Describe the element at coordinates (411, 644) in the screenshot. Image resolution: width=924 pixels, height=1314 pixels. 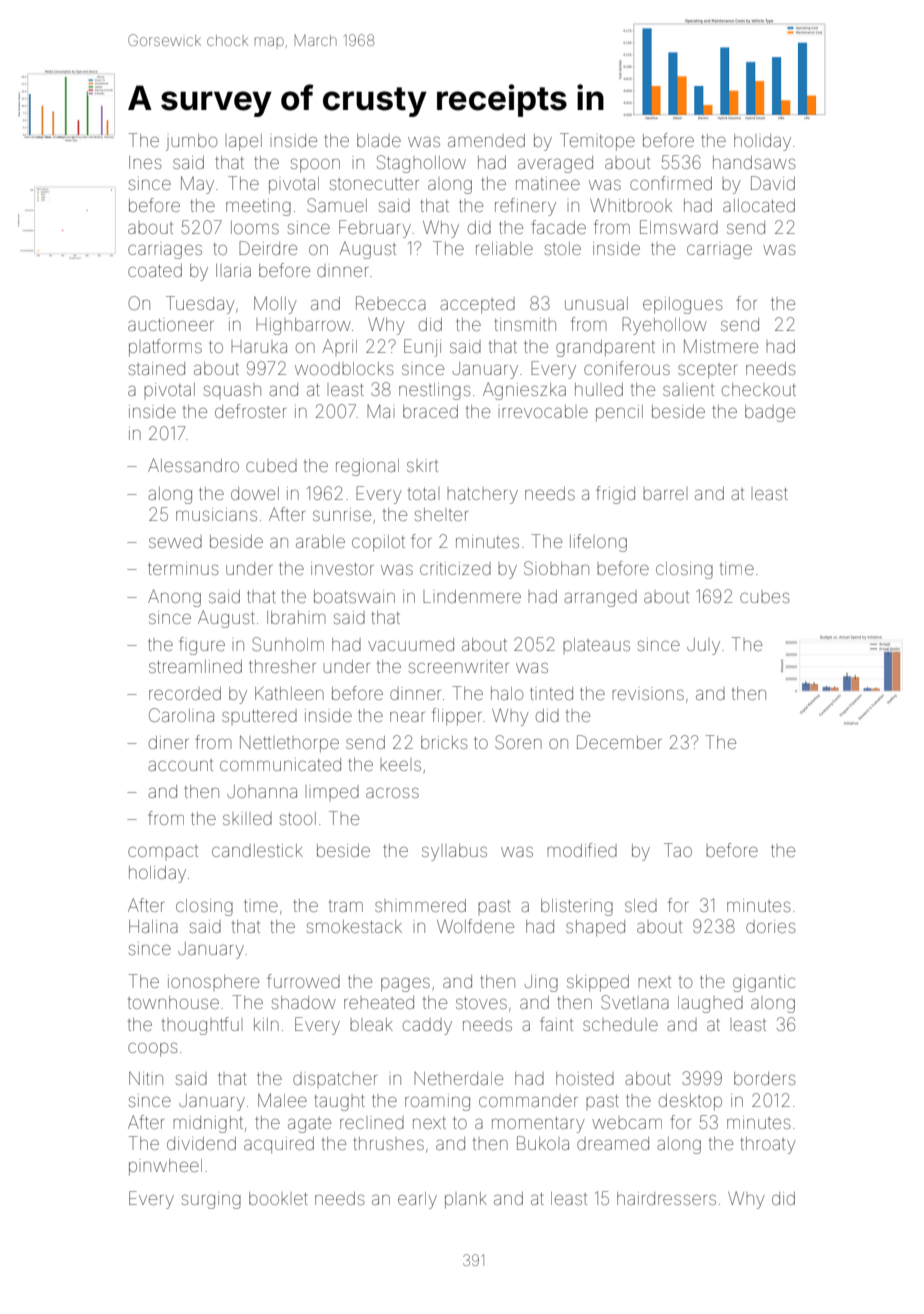
I see `vacuumed` at that location.
